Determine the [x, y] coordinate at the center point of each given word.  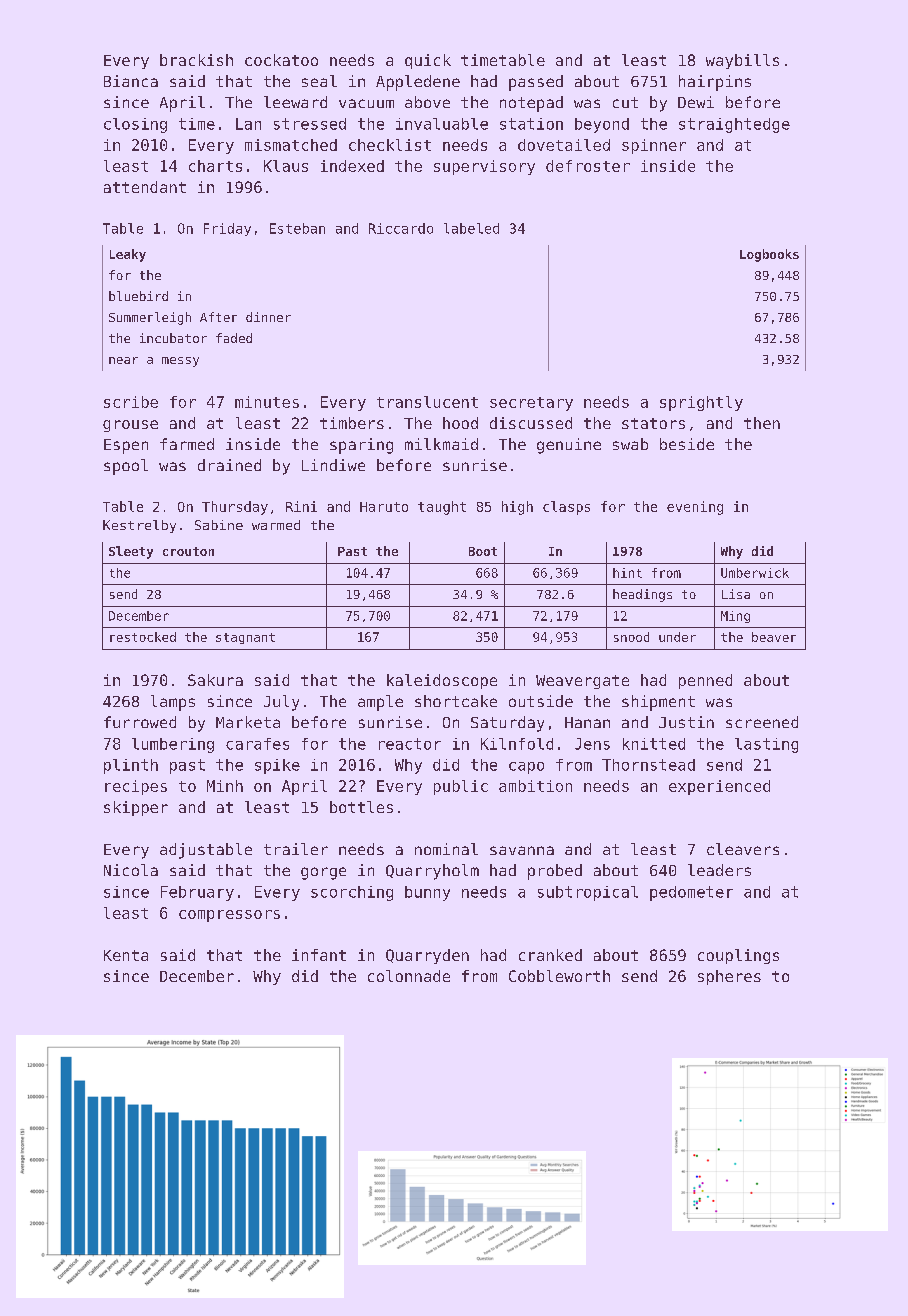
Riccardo [401, 228]
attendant [145, 187]
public [461, 787]
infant [319, 955]
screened [762, 722]
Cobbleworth [559, 976]
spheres [729, 977]
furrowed [140, 722]
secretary [531, 404]
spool [126, 467]
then [762, 423]
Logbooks [769, 255]
